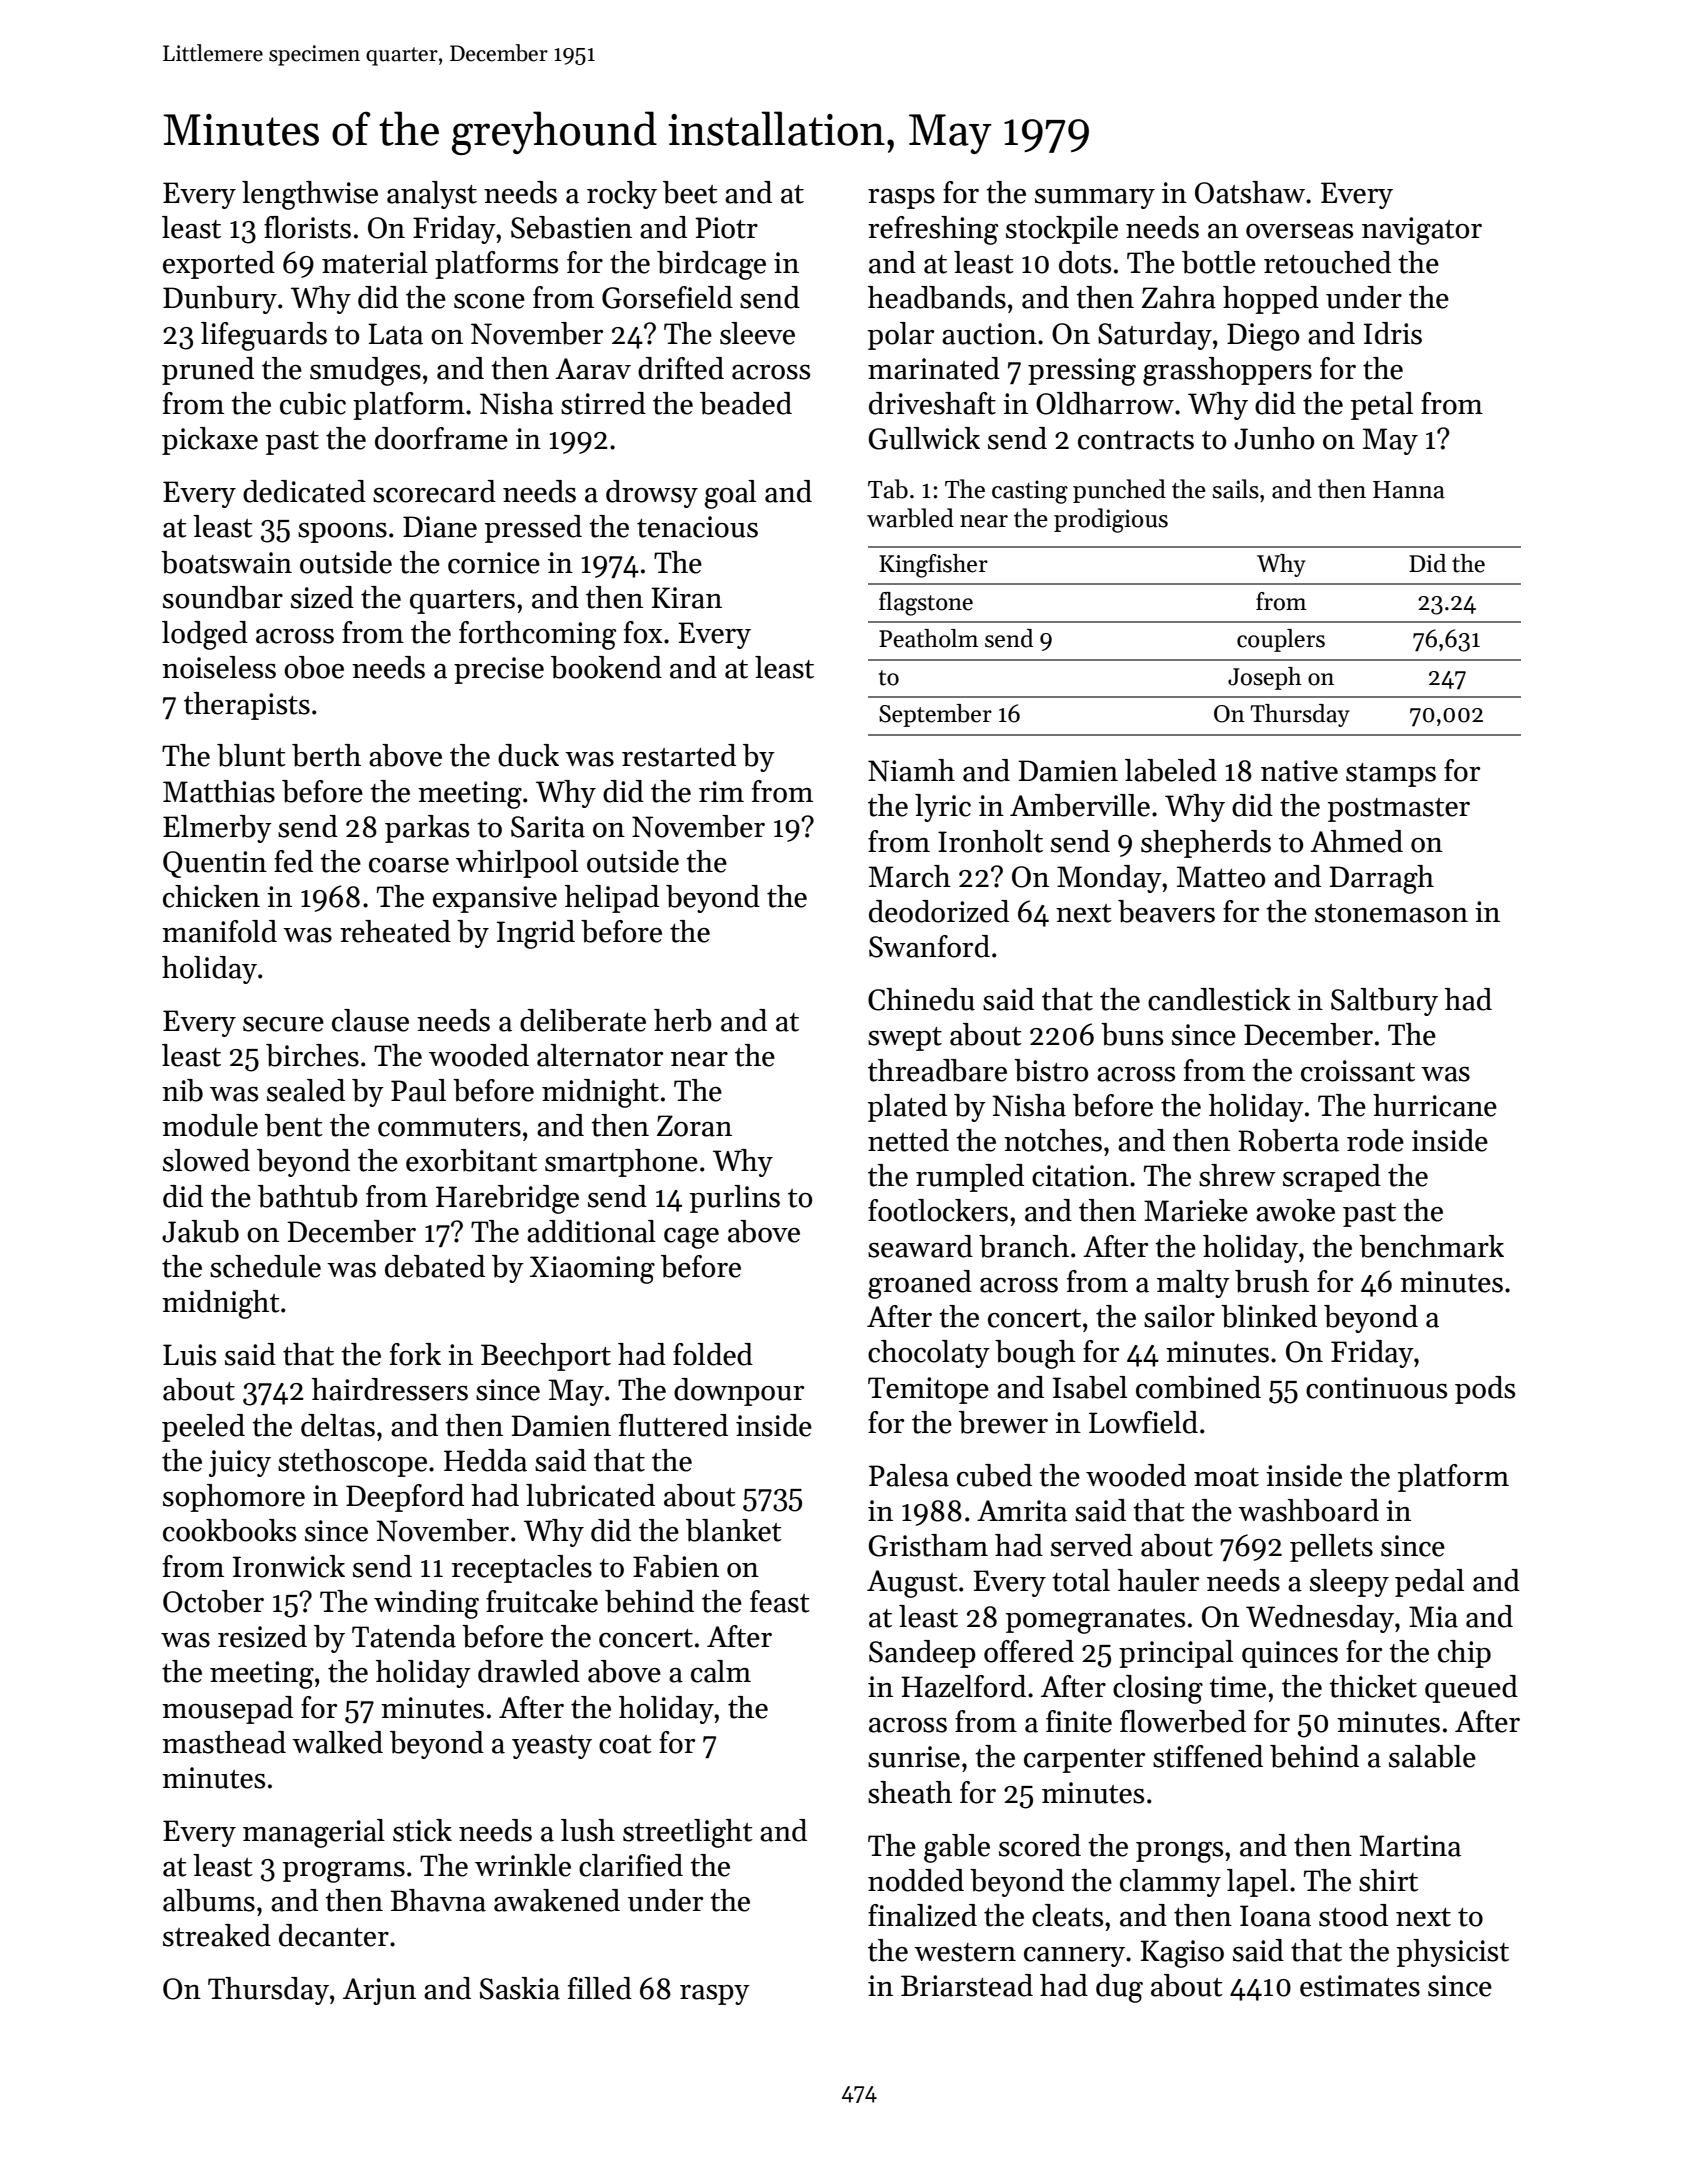  I want to click on September, so click(935, 715).
